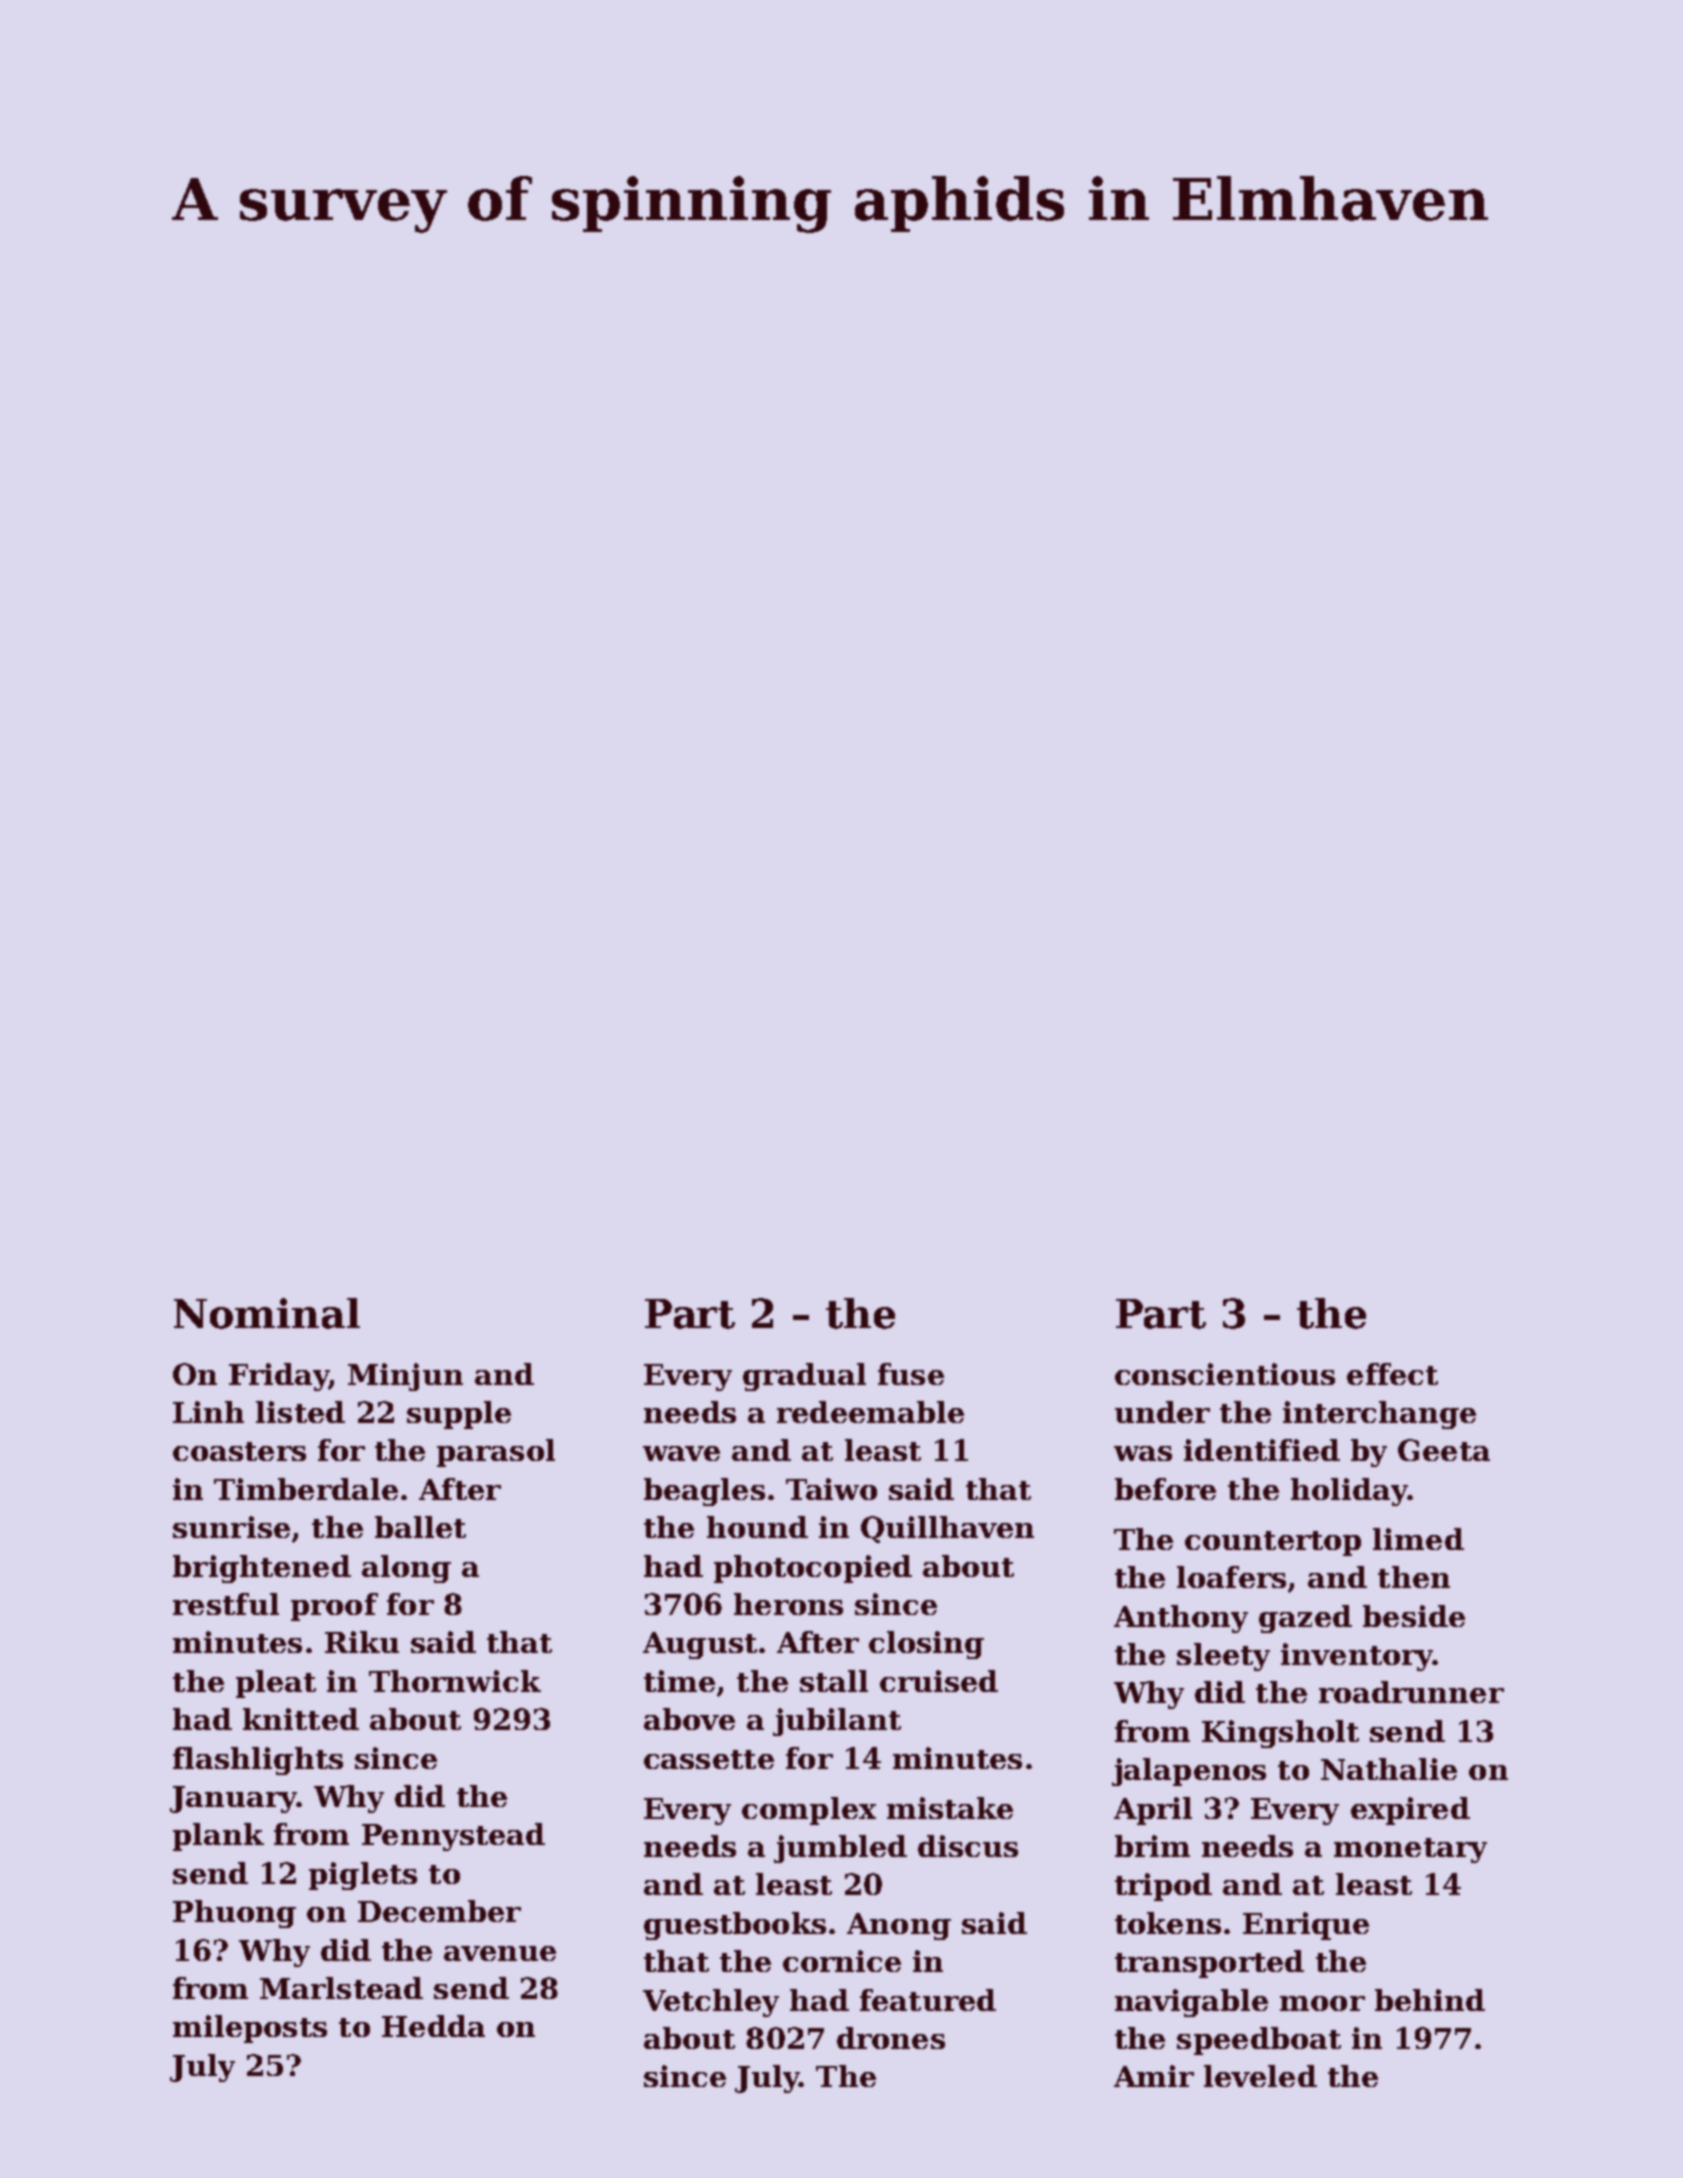 The width and height of the screenshot is (1683, 2178). Describe the element at coordinates (1225, 1374) in the screenshot. I see `conscientious` at that location.
